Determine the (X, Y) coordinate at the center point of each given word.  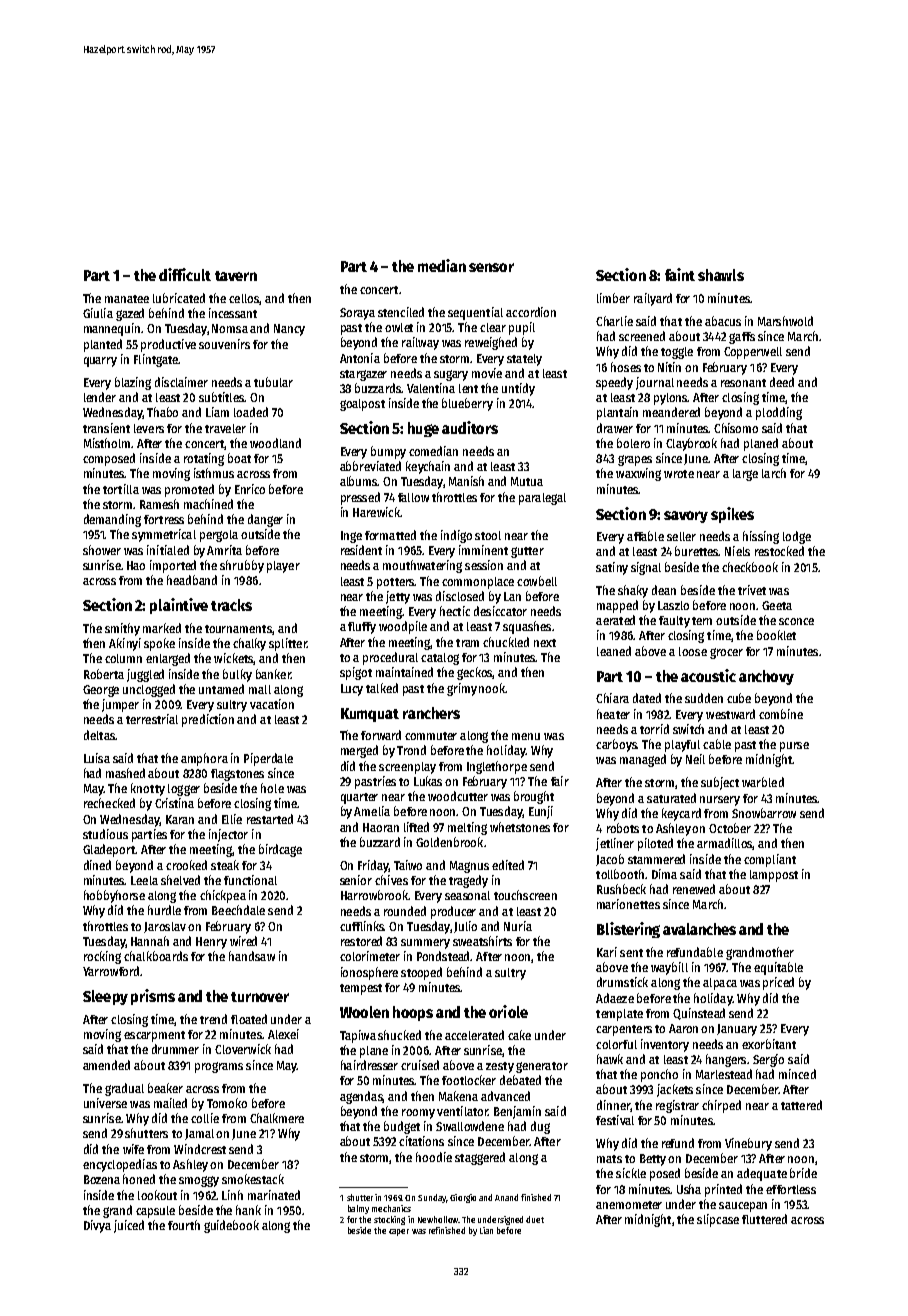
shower (102, 550)
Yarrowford (111, 971)
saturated (671, 798)
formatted (390, 535)
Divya (97, 1226)
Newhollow (438, 1219)
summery (425, 944)
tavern (236, 276)
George (101, 691)
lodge (797, 537)
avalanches (699, 929)
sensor (491, 267)
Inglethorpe (497, 767)
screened (642, 336)
